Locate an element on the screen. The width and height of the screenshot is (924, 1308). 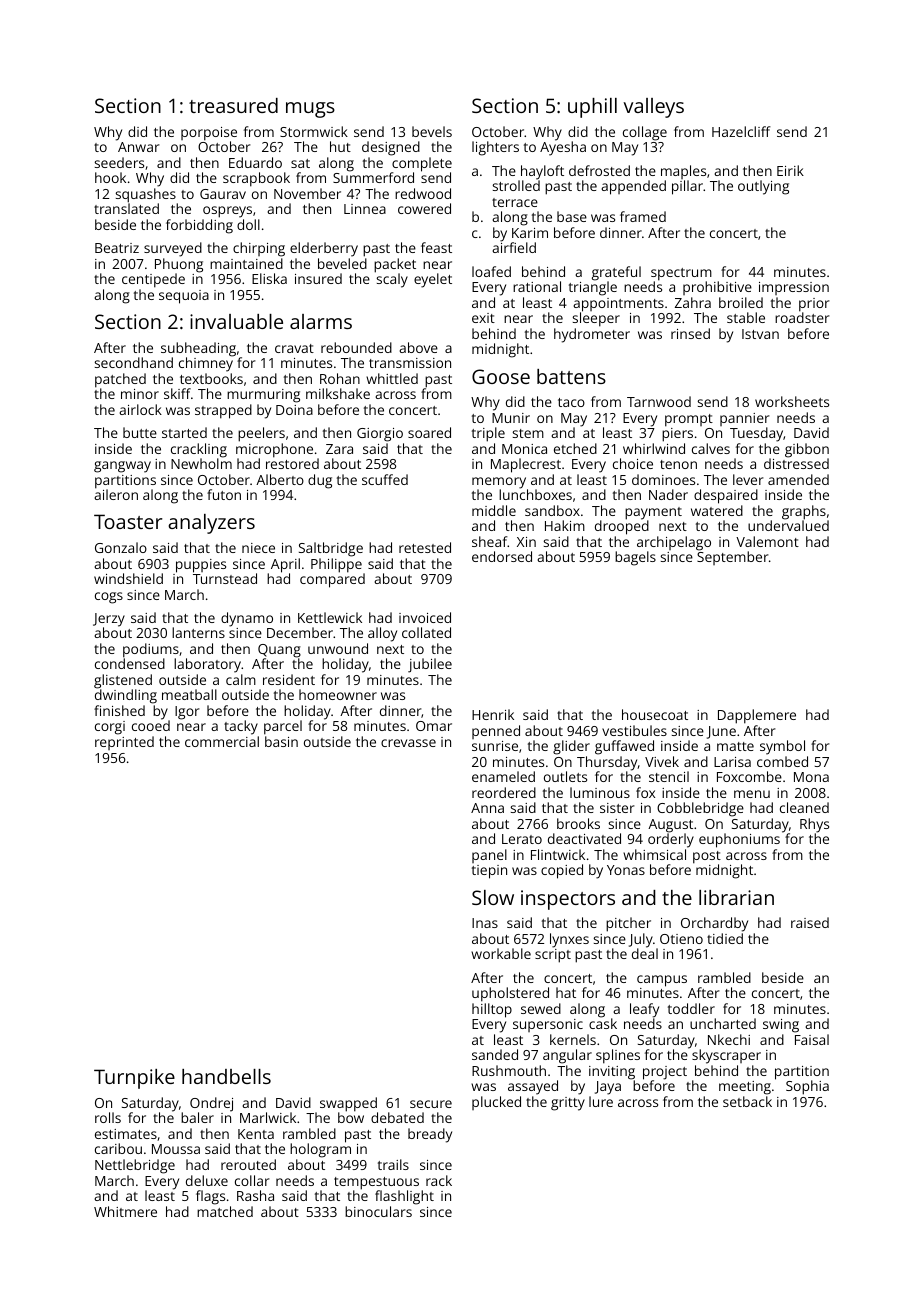
bevels is located at coordinates (432, 131).
